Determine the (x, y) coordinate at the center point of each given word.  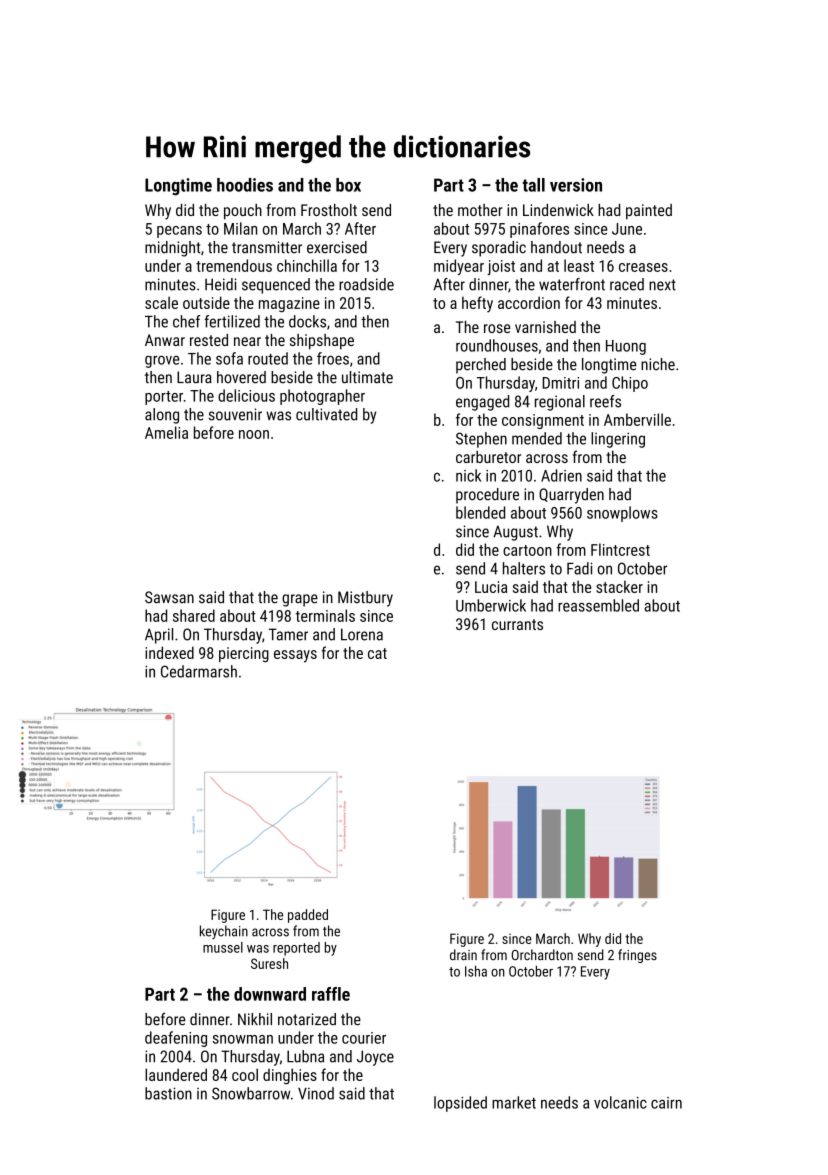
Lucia (491, 587)
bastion (168, 1093)
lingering (618, 440)
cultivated (326, 414)
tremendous (234, 265)
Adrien (561, 475)
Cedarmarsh (199, 671)
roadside (366, 284)
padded (308, 916)
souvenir (235, 414)
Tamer (288, 634)
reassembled (598, 605)
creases (643, 267)
